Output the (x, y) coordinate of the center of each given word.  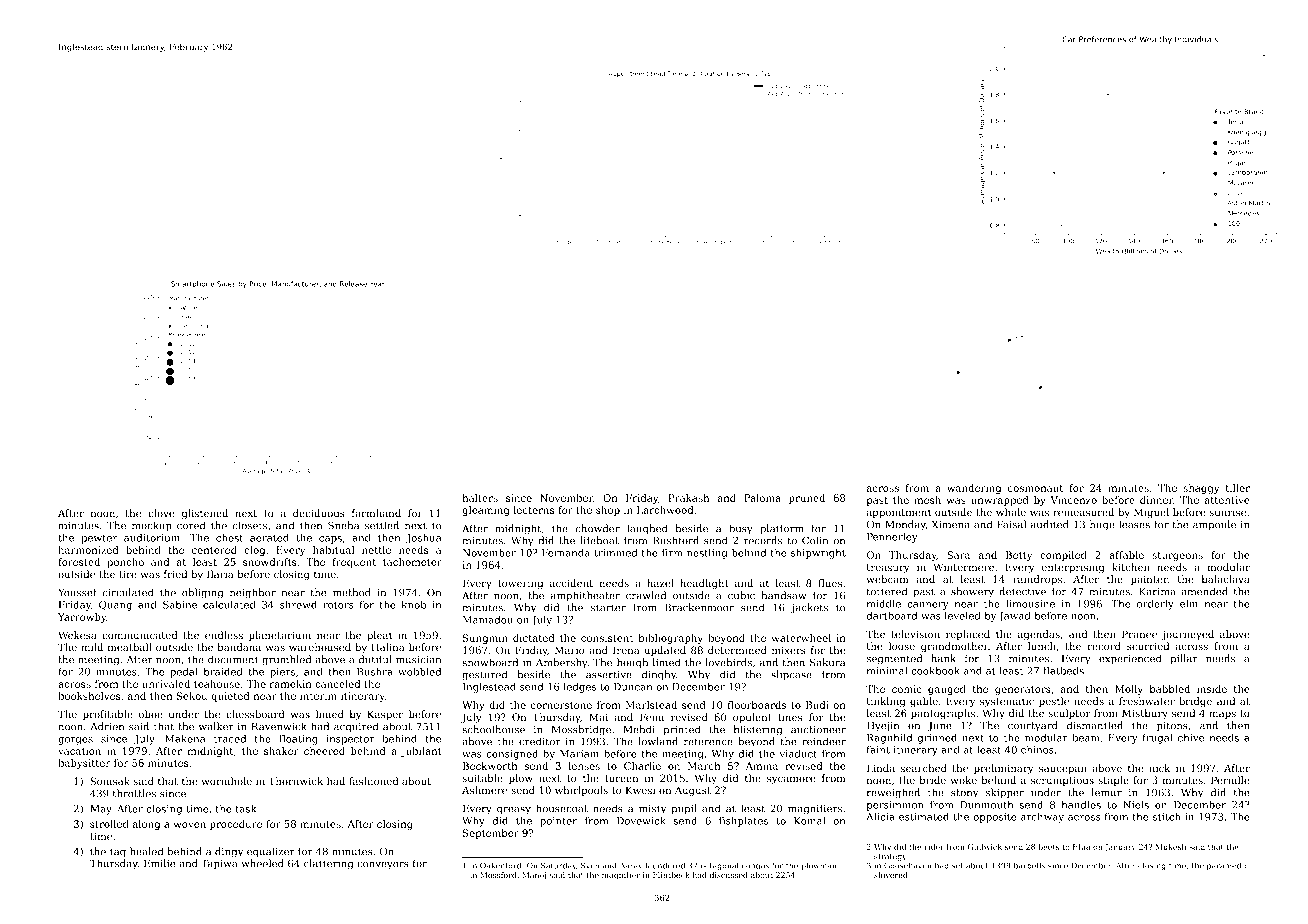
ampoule (1214, 525)
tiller (1238, 488)
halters (480, 498)
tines (790, 717)
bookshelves (89, 696)
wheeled (262, 863)
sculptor (1069, 714)
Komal (810, 820)
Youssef (77, 592)
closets (249, 525)
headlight (704, 584)
